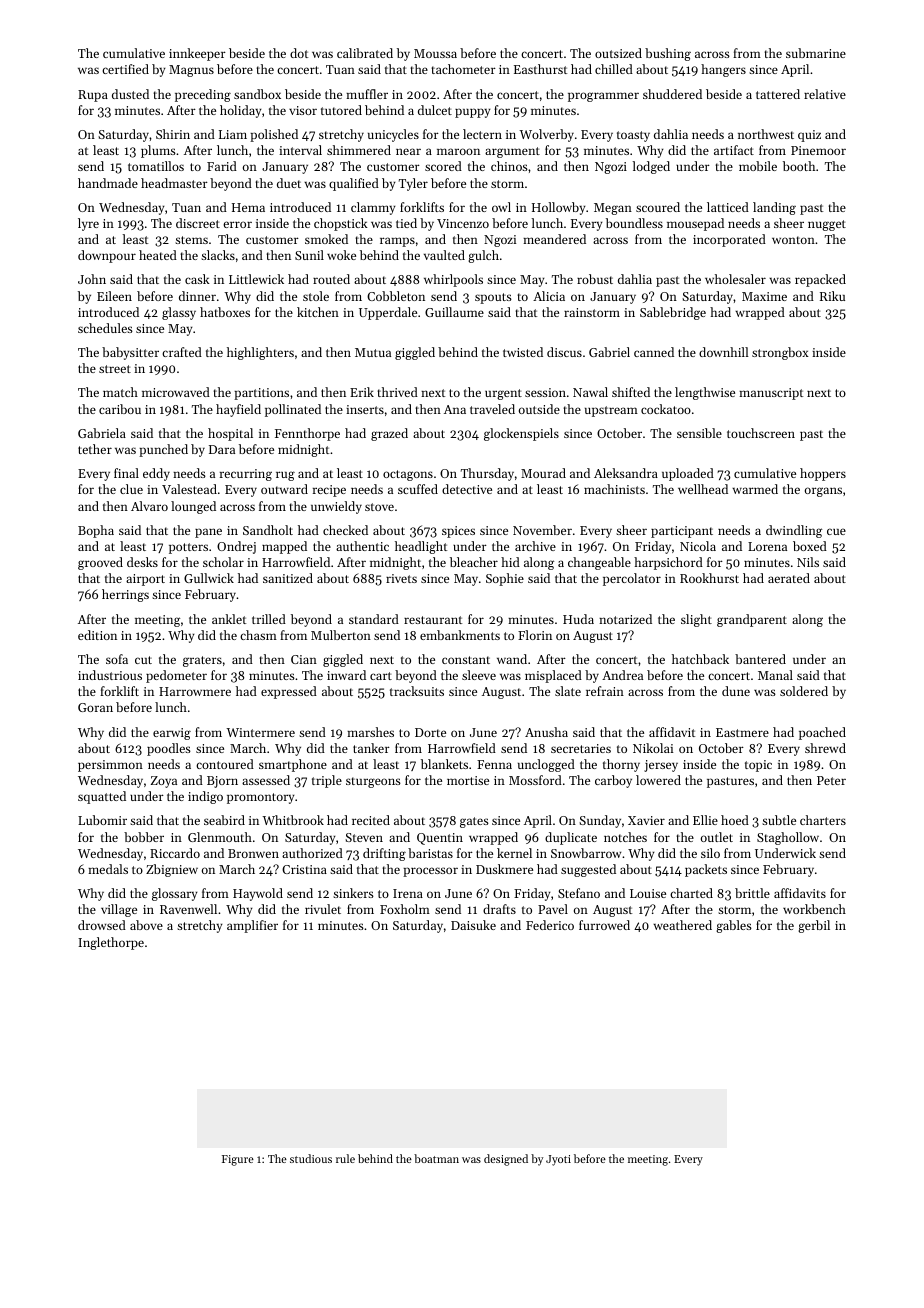  Describe the element at coordinates (558, 1160) in the document. I see `Jyoti` at that location.
